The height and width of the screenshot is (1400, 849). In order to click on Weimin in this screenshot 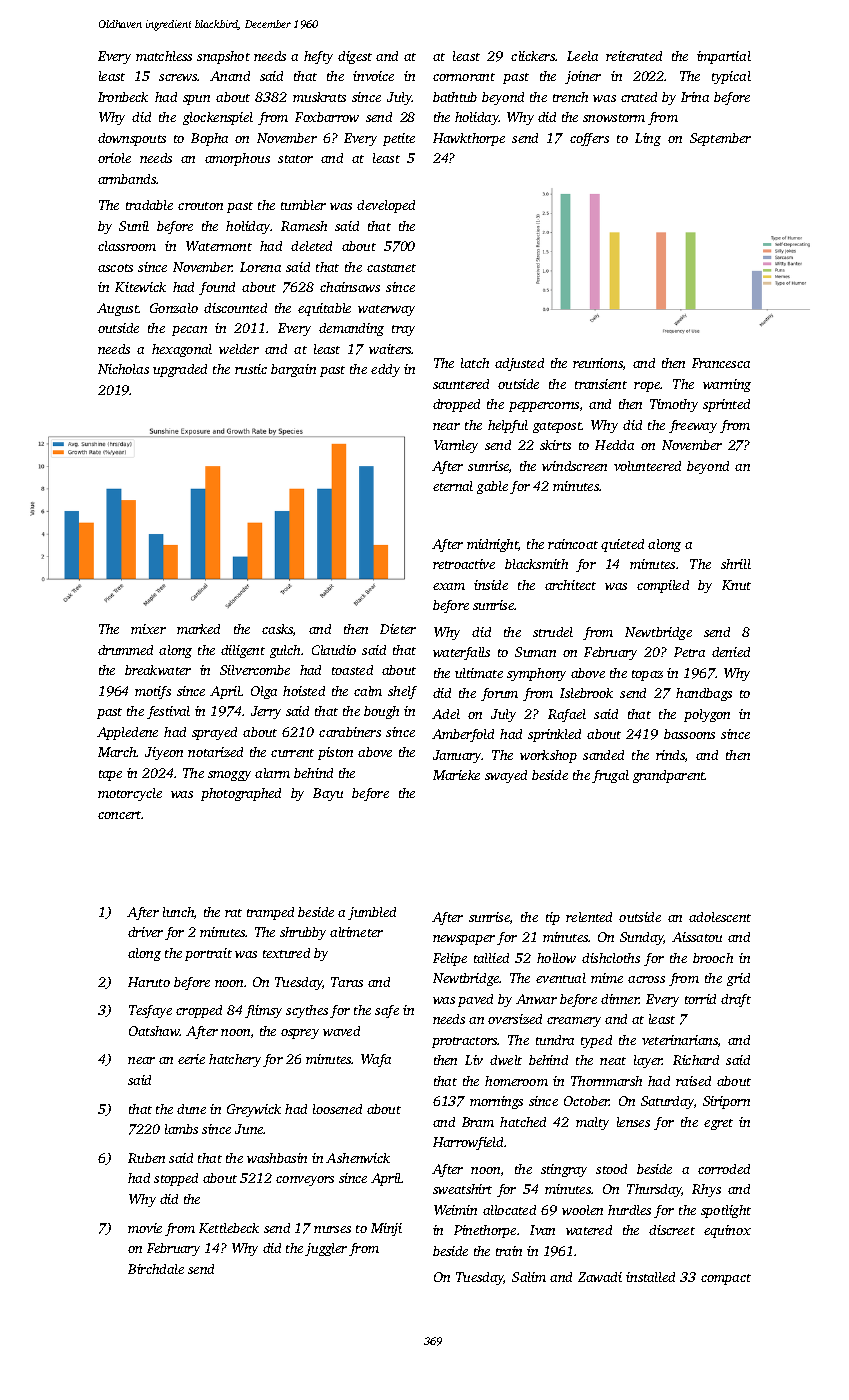, I will do `click(455, 1210)`.
